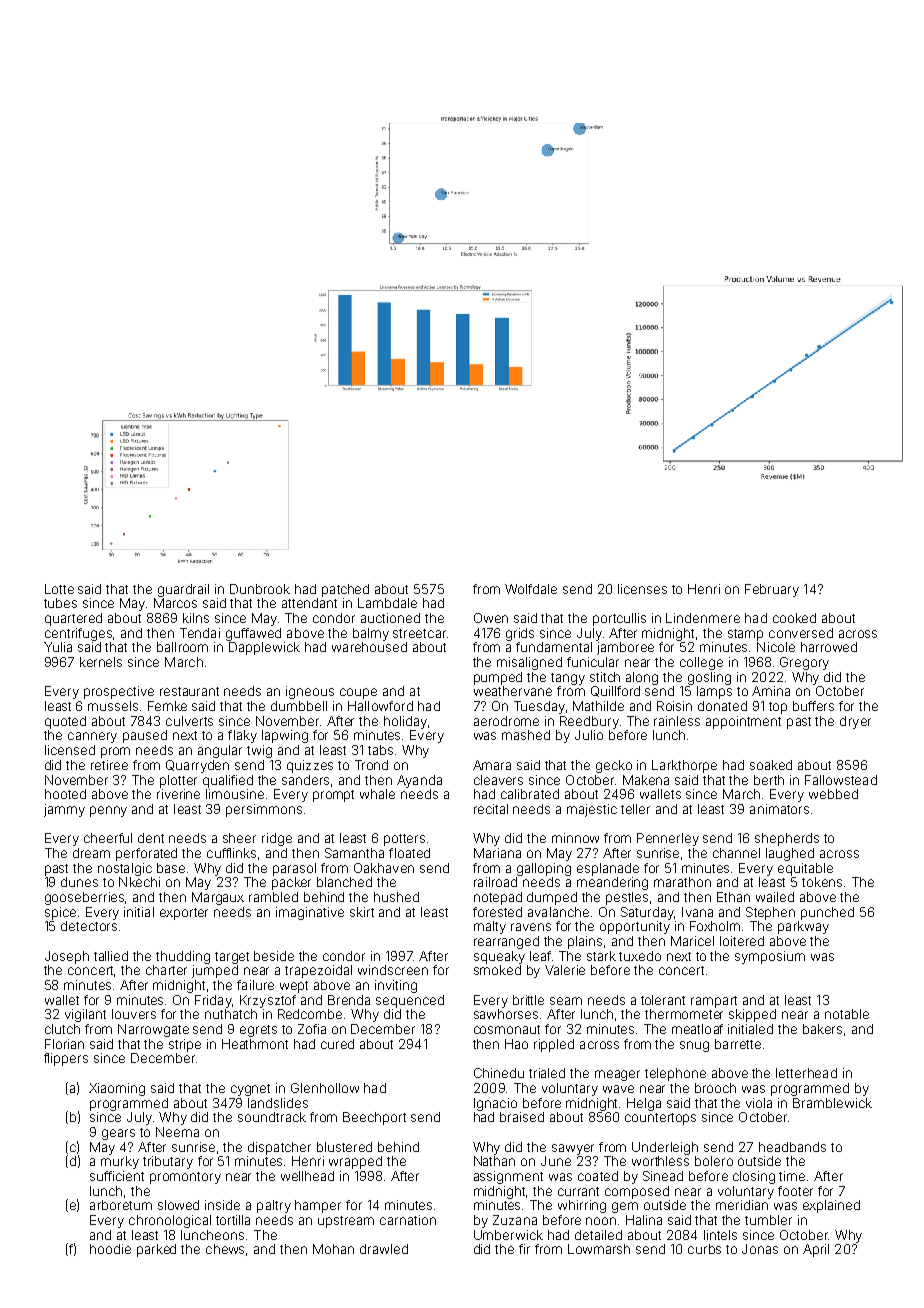 The image size is (924, 1308). I want to click on hushed, so click(396, 897).
